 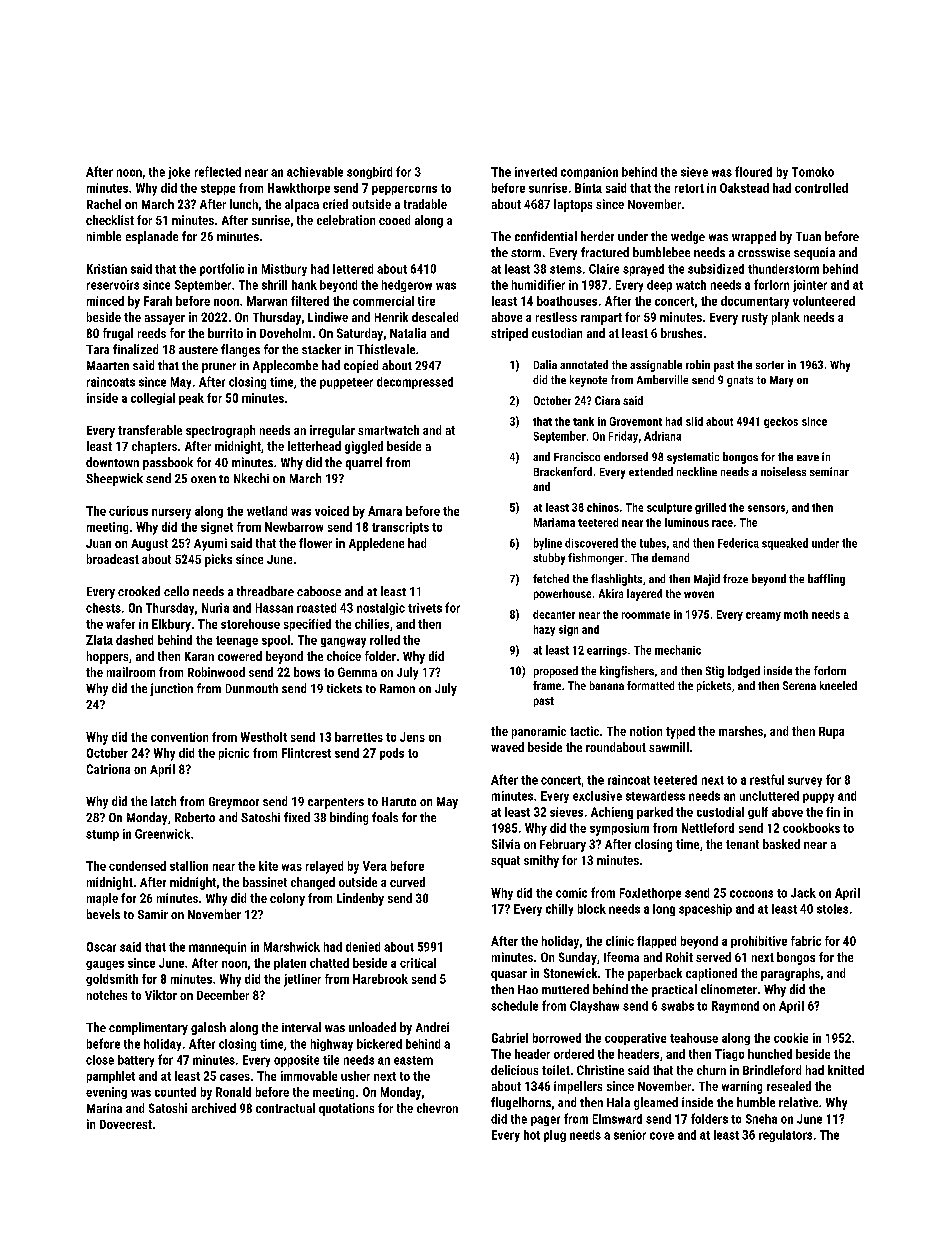 What do you see at coordinates (763, 616) in the screenshot?
I see `creamy` at bounding box center [763, 616].
